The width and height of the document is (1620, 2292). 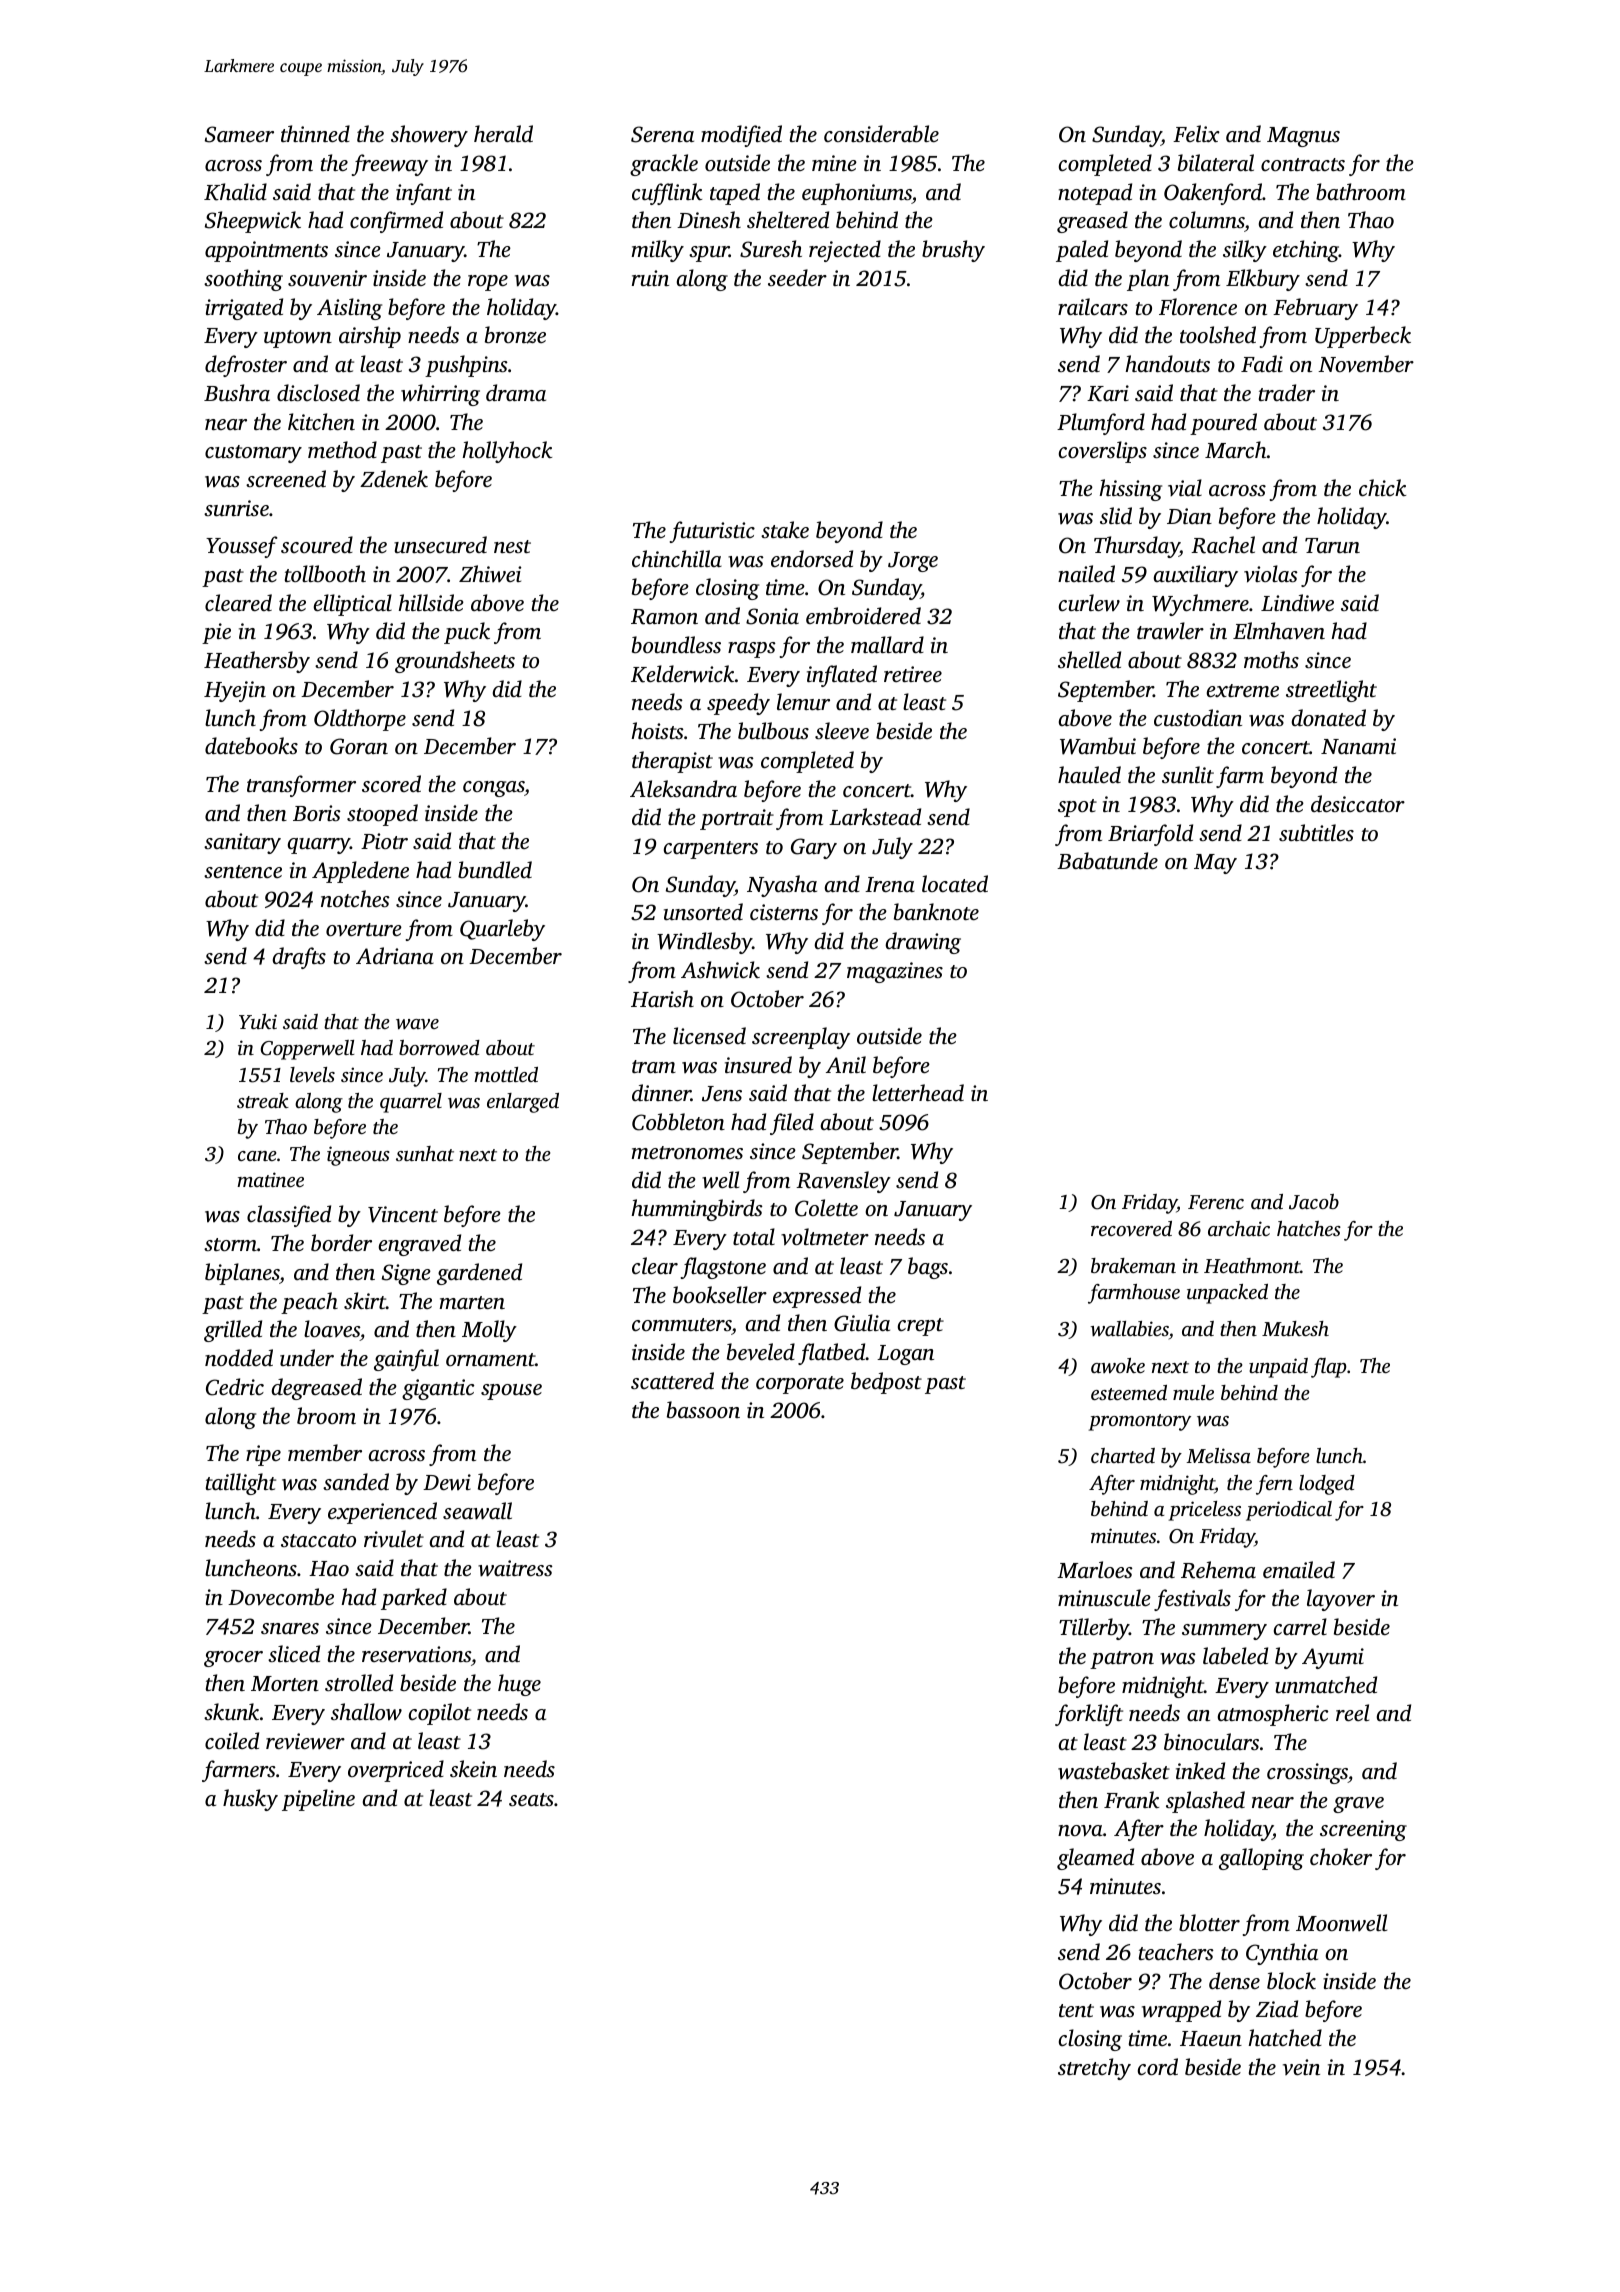 I want to click on husky, so click(x=250, y=1800).
